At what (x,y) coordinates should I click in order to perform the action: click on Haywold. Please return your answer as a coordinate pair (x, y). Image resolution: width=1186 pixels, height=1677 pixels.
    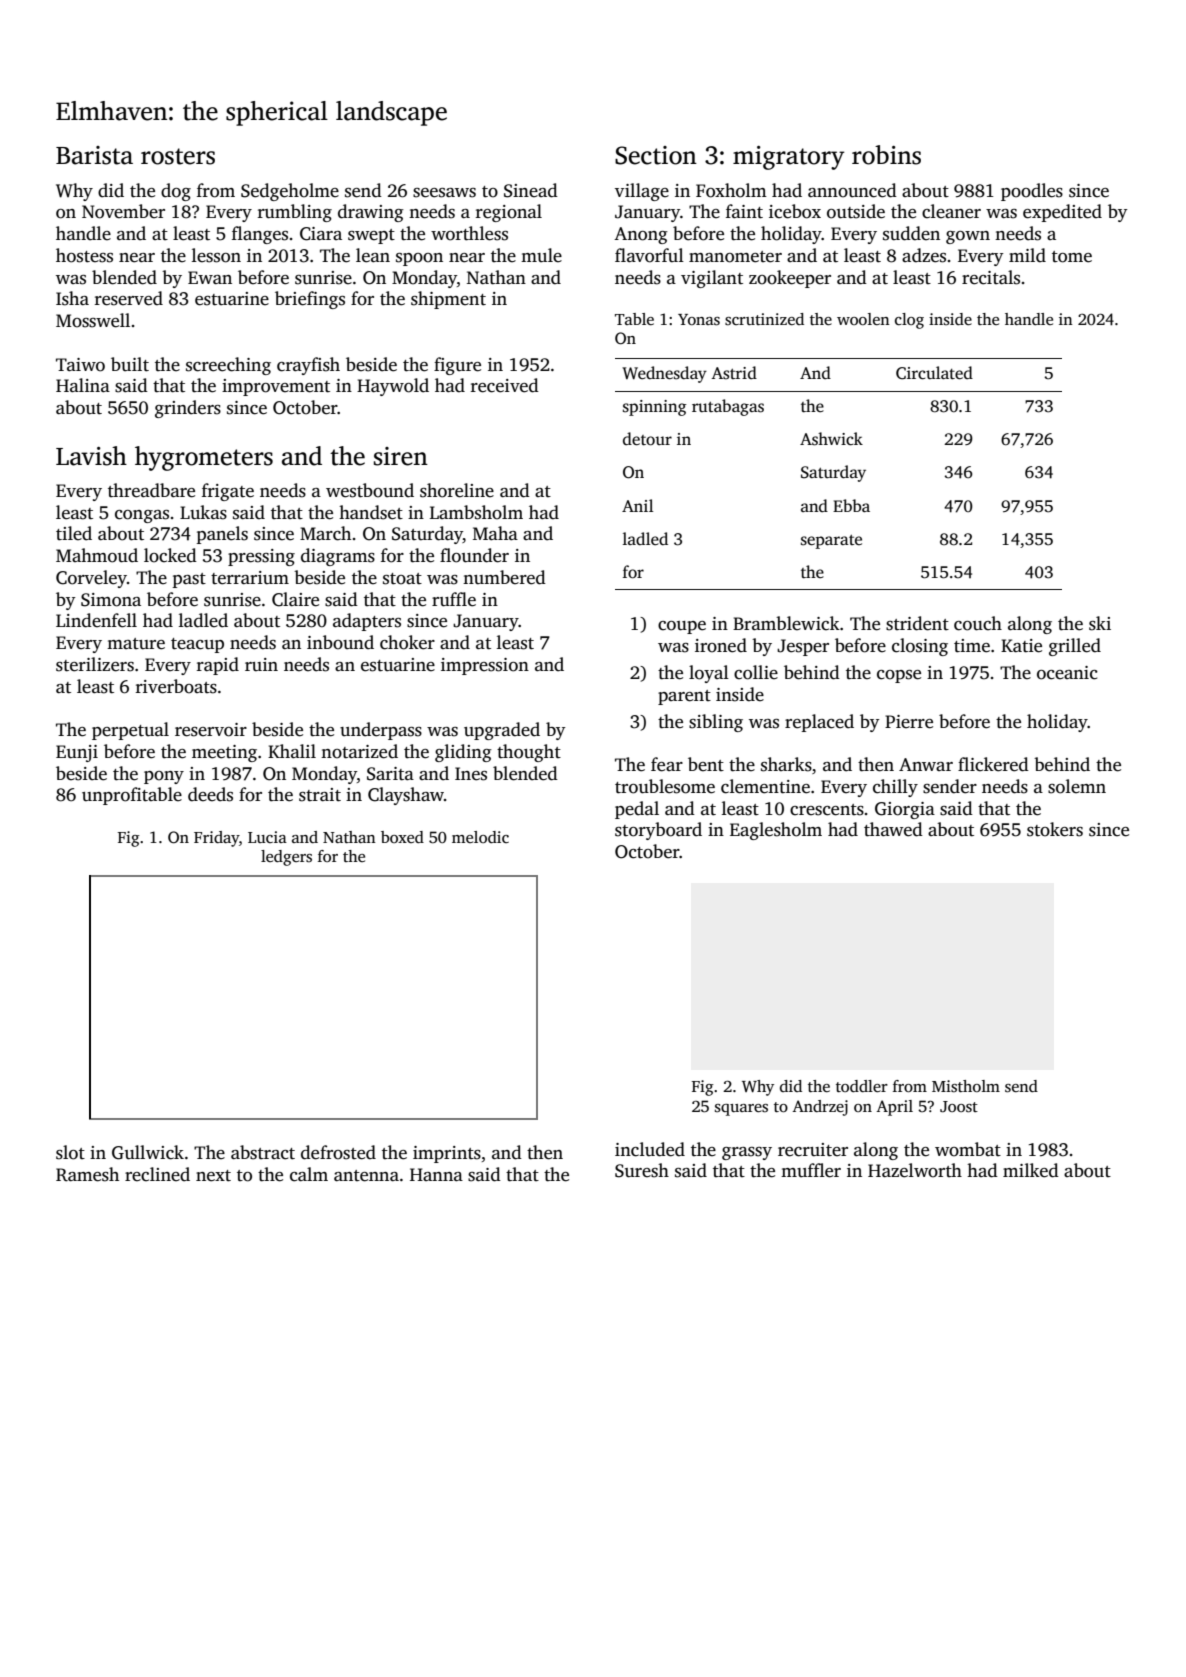
    Looking at the image, I should click on (393, 387).
